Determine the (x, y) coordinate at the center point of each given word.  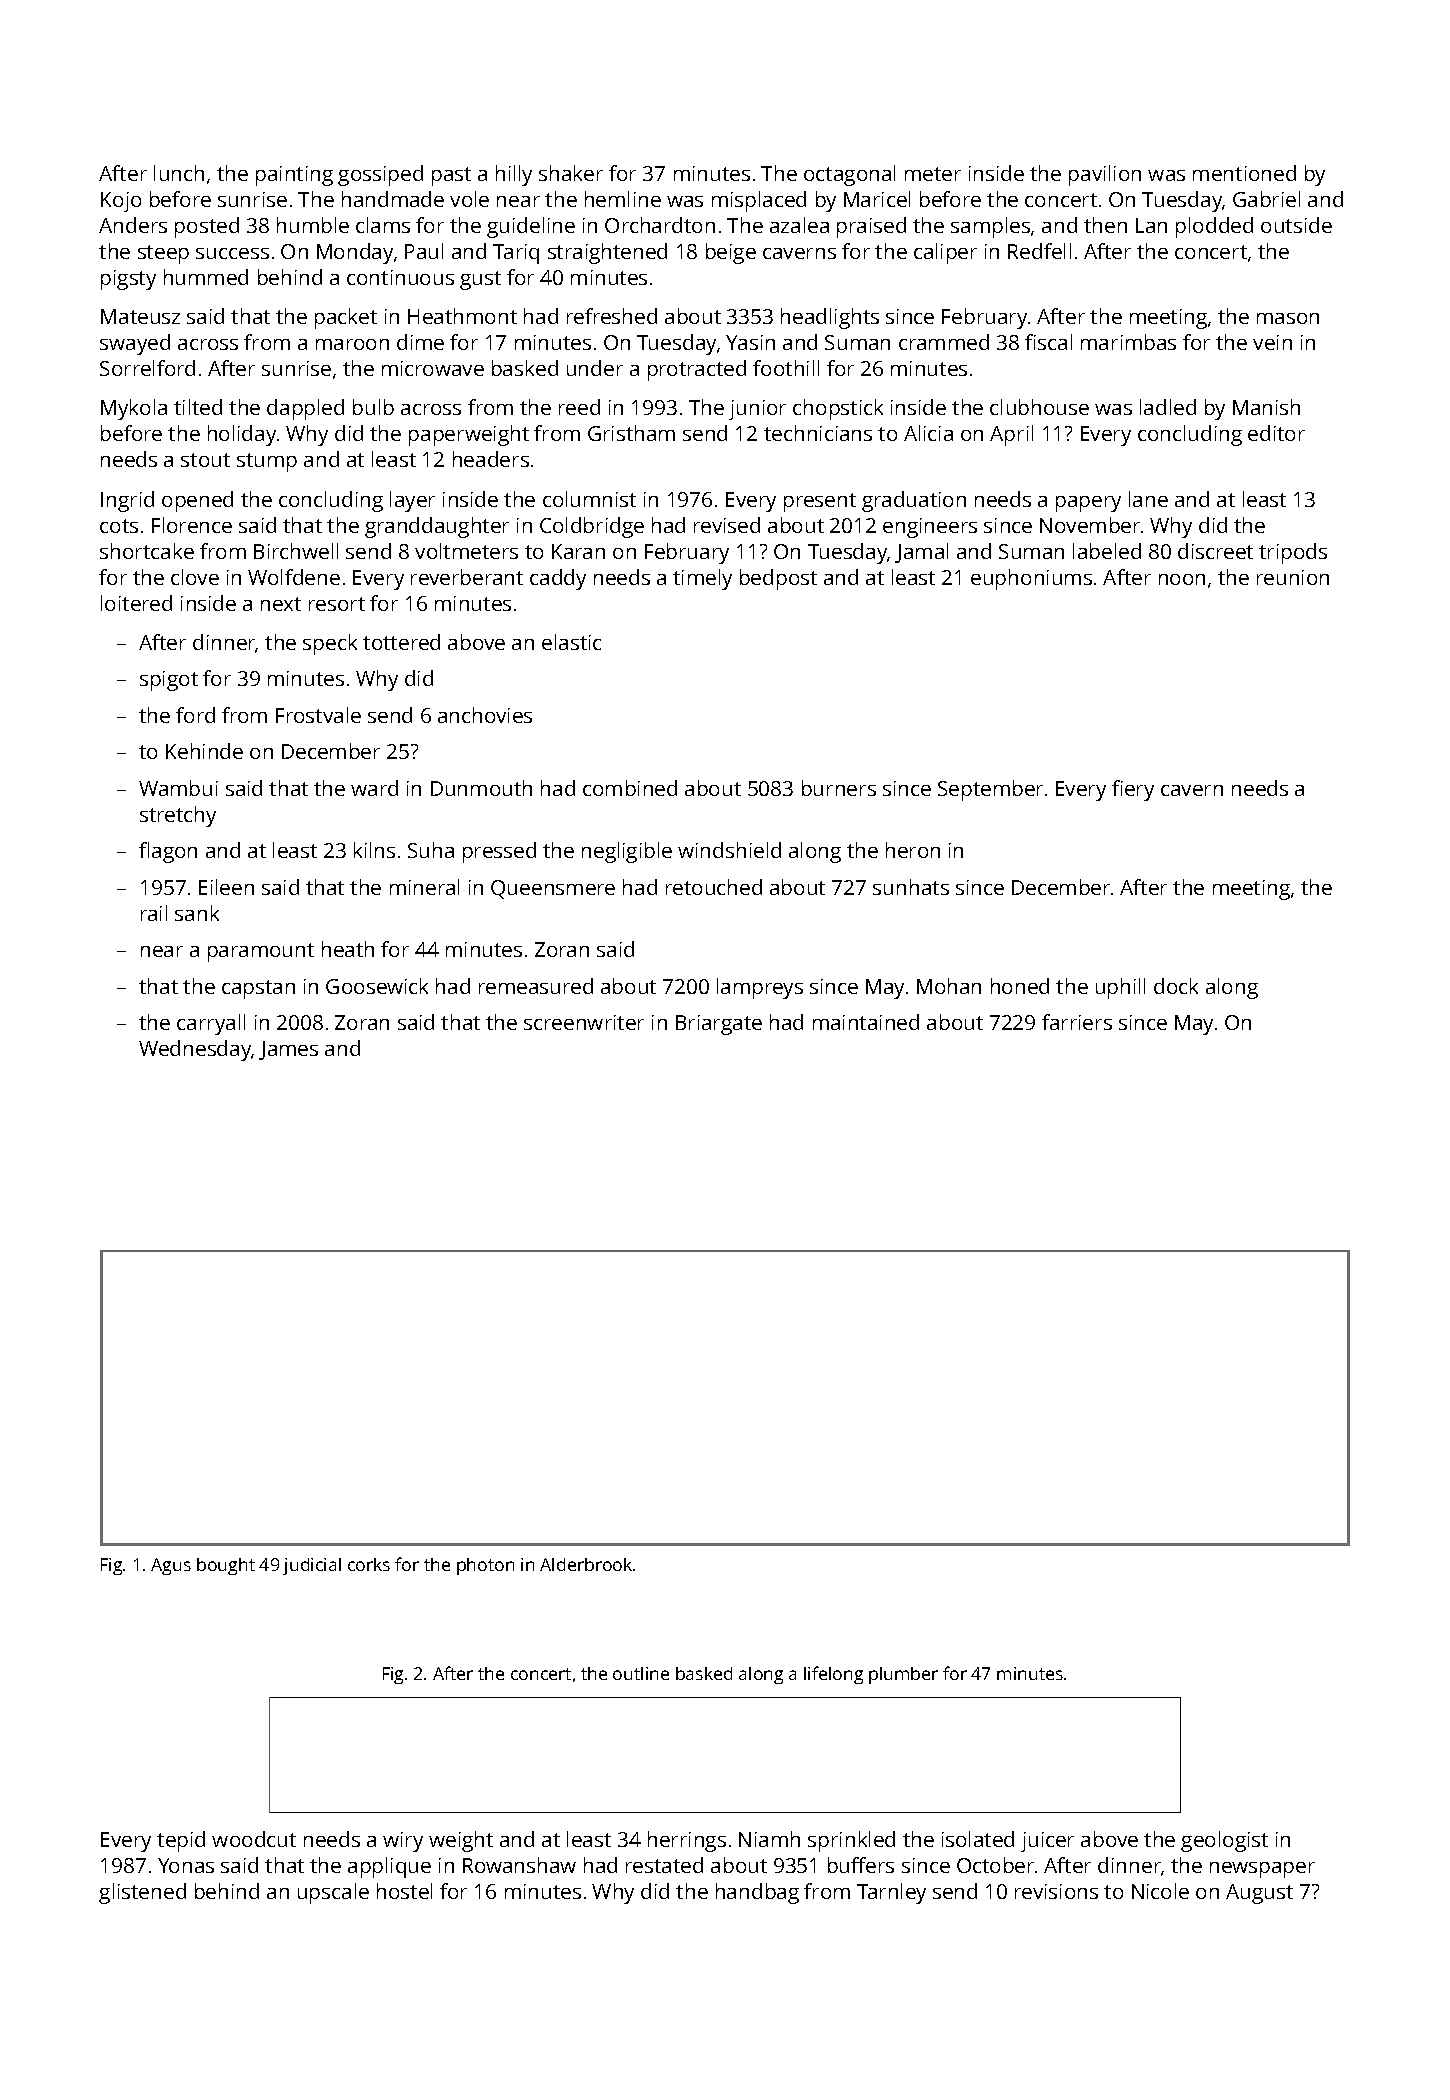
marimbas (1128, 342)
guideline (531, 227)
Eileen (226, 887)
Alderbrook (586, 1564)
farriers (1077, 1022)
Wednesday (195, 1050)
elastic (571, 642)
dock (1176, 986)
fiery (1133, 790)
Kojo (121, 202)
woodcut (254, 1839)
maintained (866, 1022)
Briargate (719, 1025)
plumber (903, 1675)
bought (226, 1566)
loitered (136, 603)
